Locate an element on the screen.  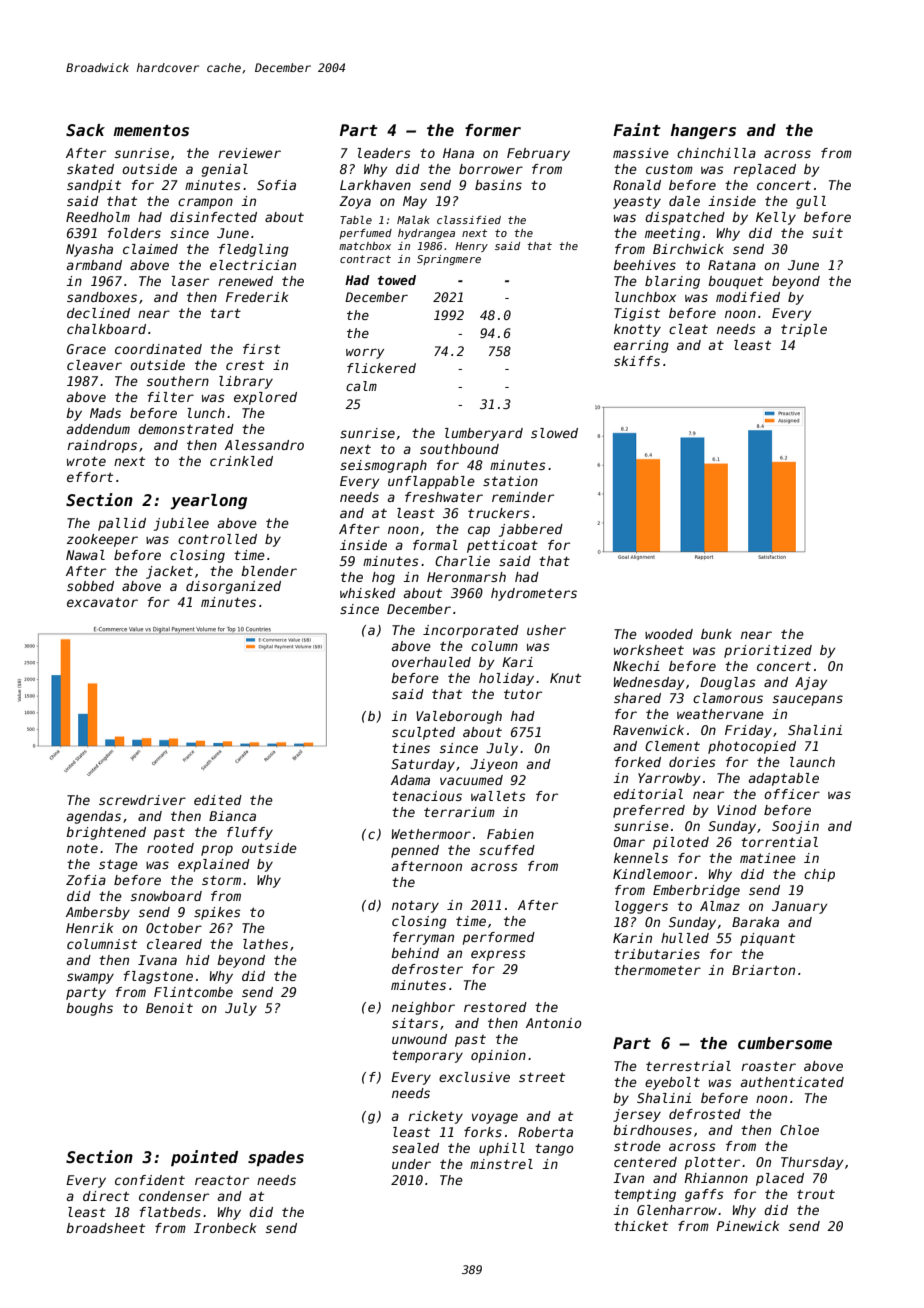
cleaver is located at coordinates (94, 365).
